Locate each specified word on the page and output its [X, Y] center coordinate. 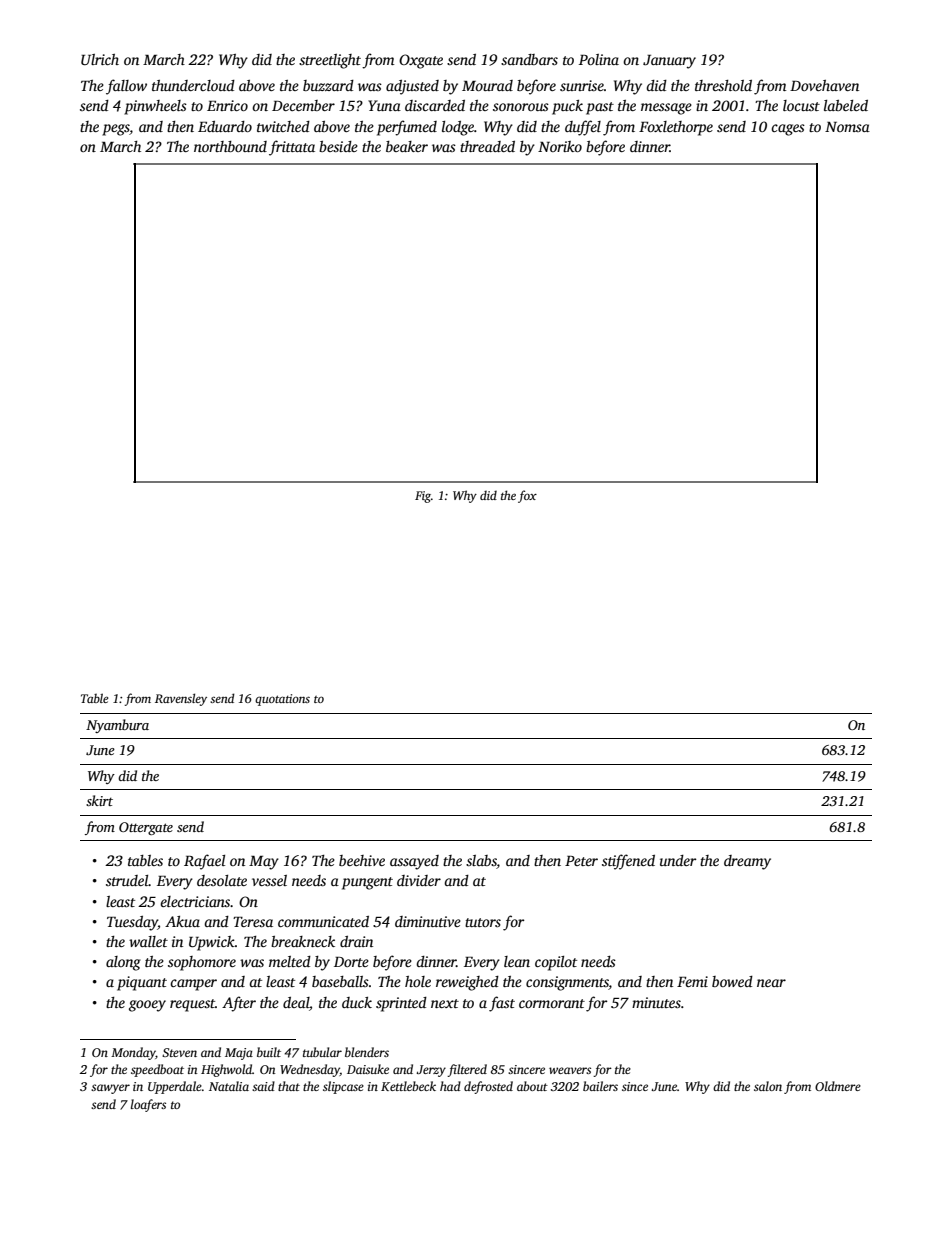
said [263, 1086]
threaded [487, 146]
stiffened [628, 862]
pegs [116, 130]
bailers [600, 1086]
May [264, 863]
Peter [581, 861]
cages [788, 130]
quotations [282, 700]
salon [768, 1086]
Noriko [560, 146]
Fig [423, 497]
